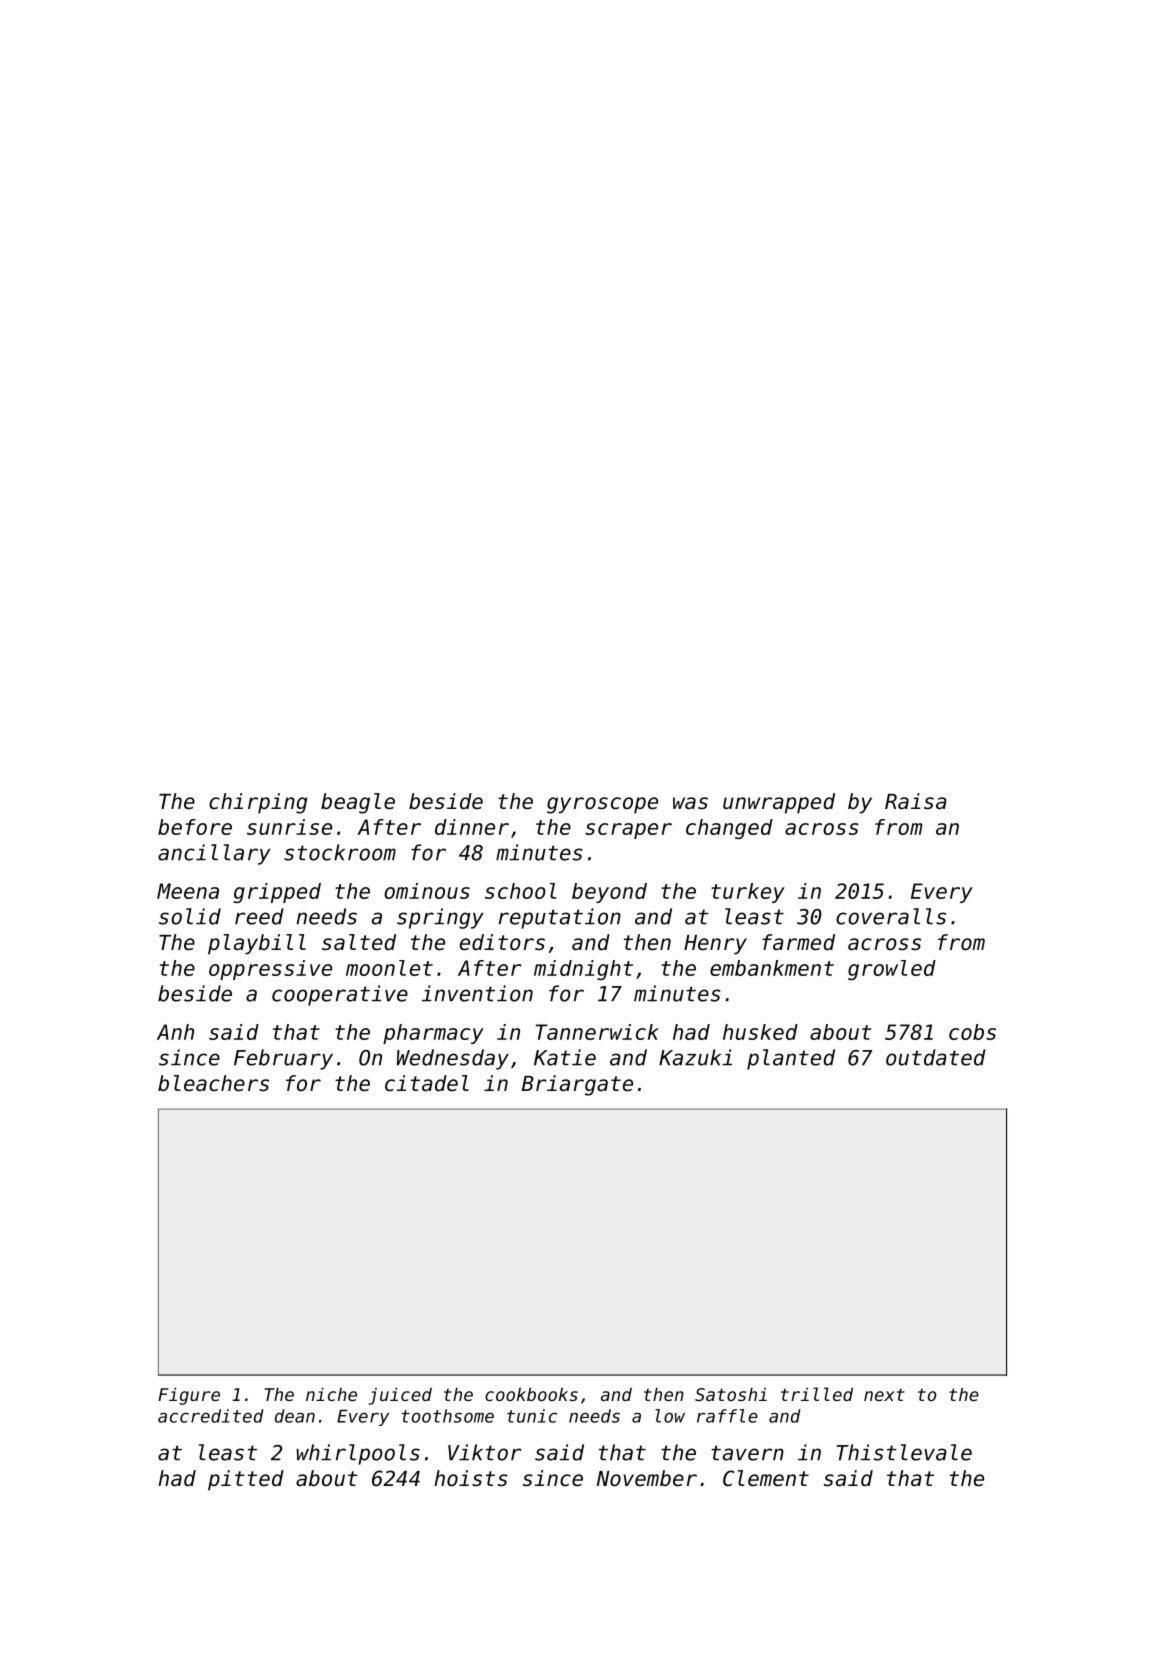  I want to click on embankment, so click(772, 968).
